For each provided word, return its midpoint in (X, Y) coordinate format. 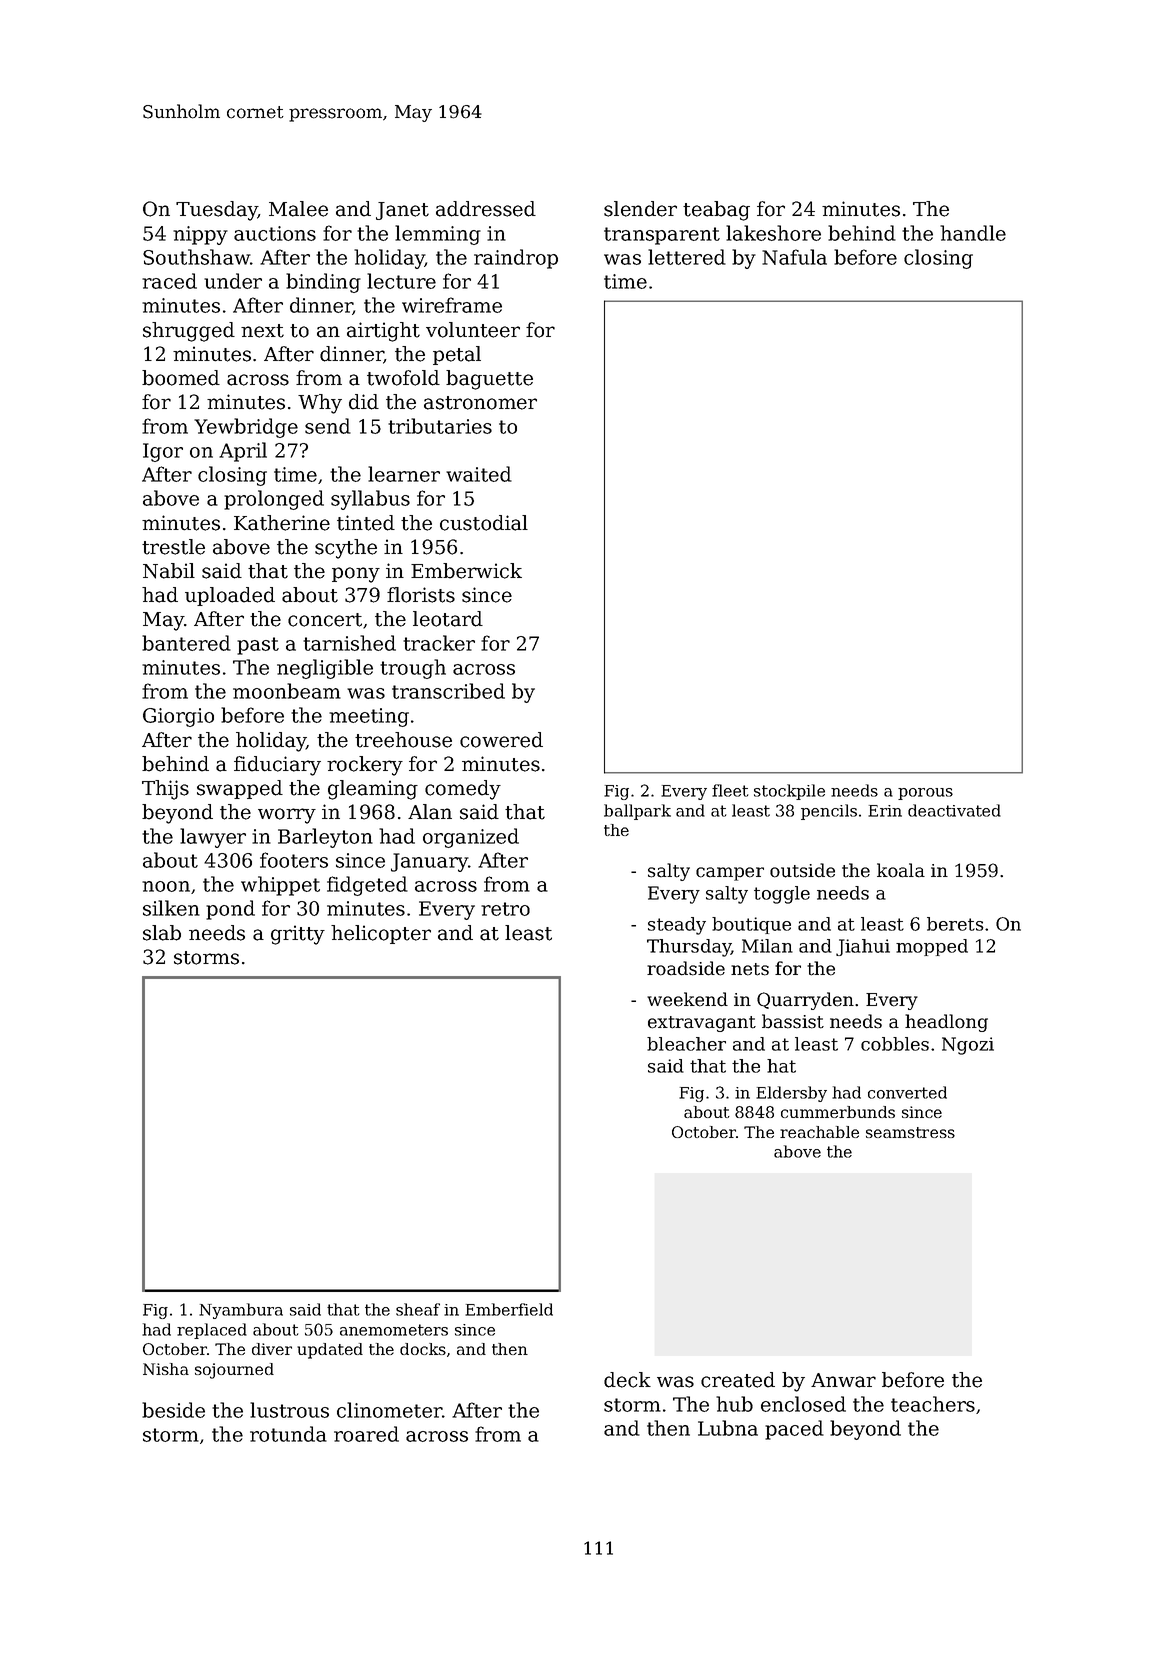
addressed (486, 209)
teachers (933, 1404)
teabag (716, 211)
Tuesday (217, 211)
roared (366, 1434)
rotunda (288, 1434)
